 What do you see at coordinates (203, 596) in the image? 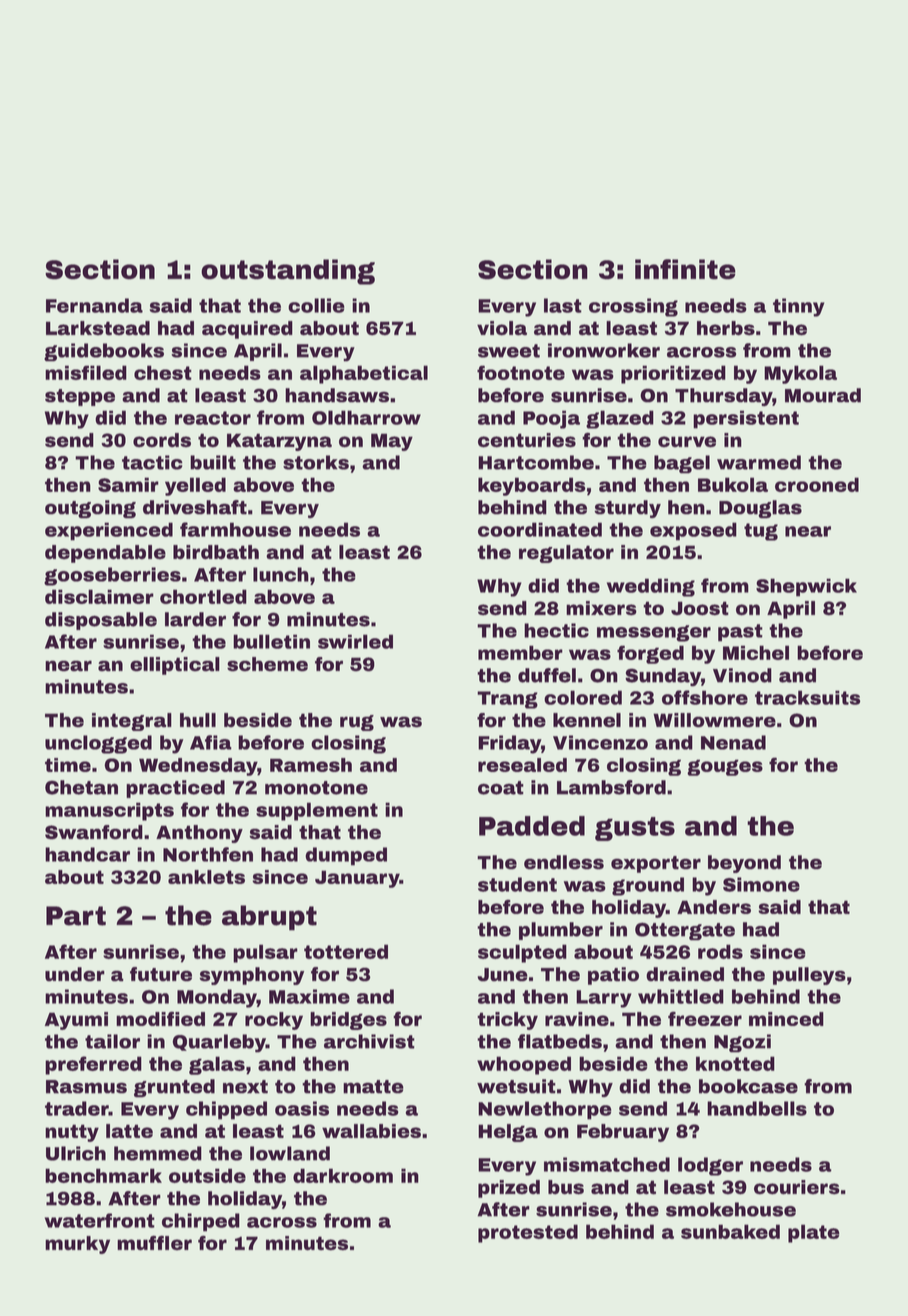
I see `chortled` at bounding box center [203, 596].
